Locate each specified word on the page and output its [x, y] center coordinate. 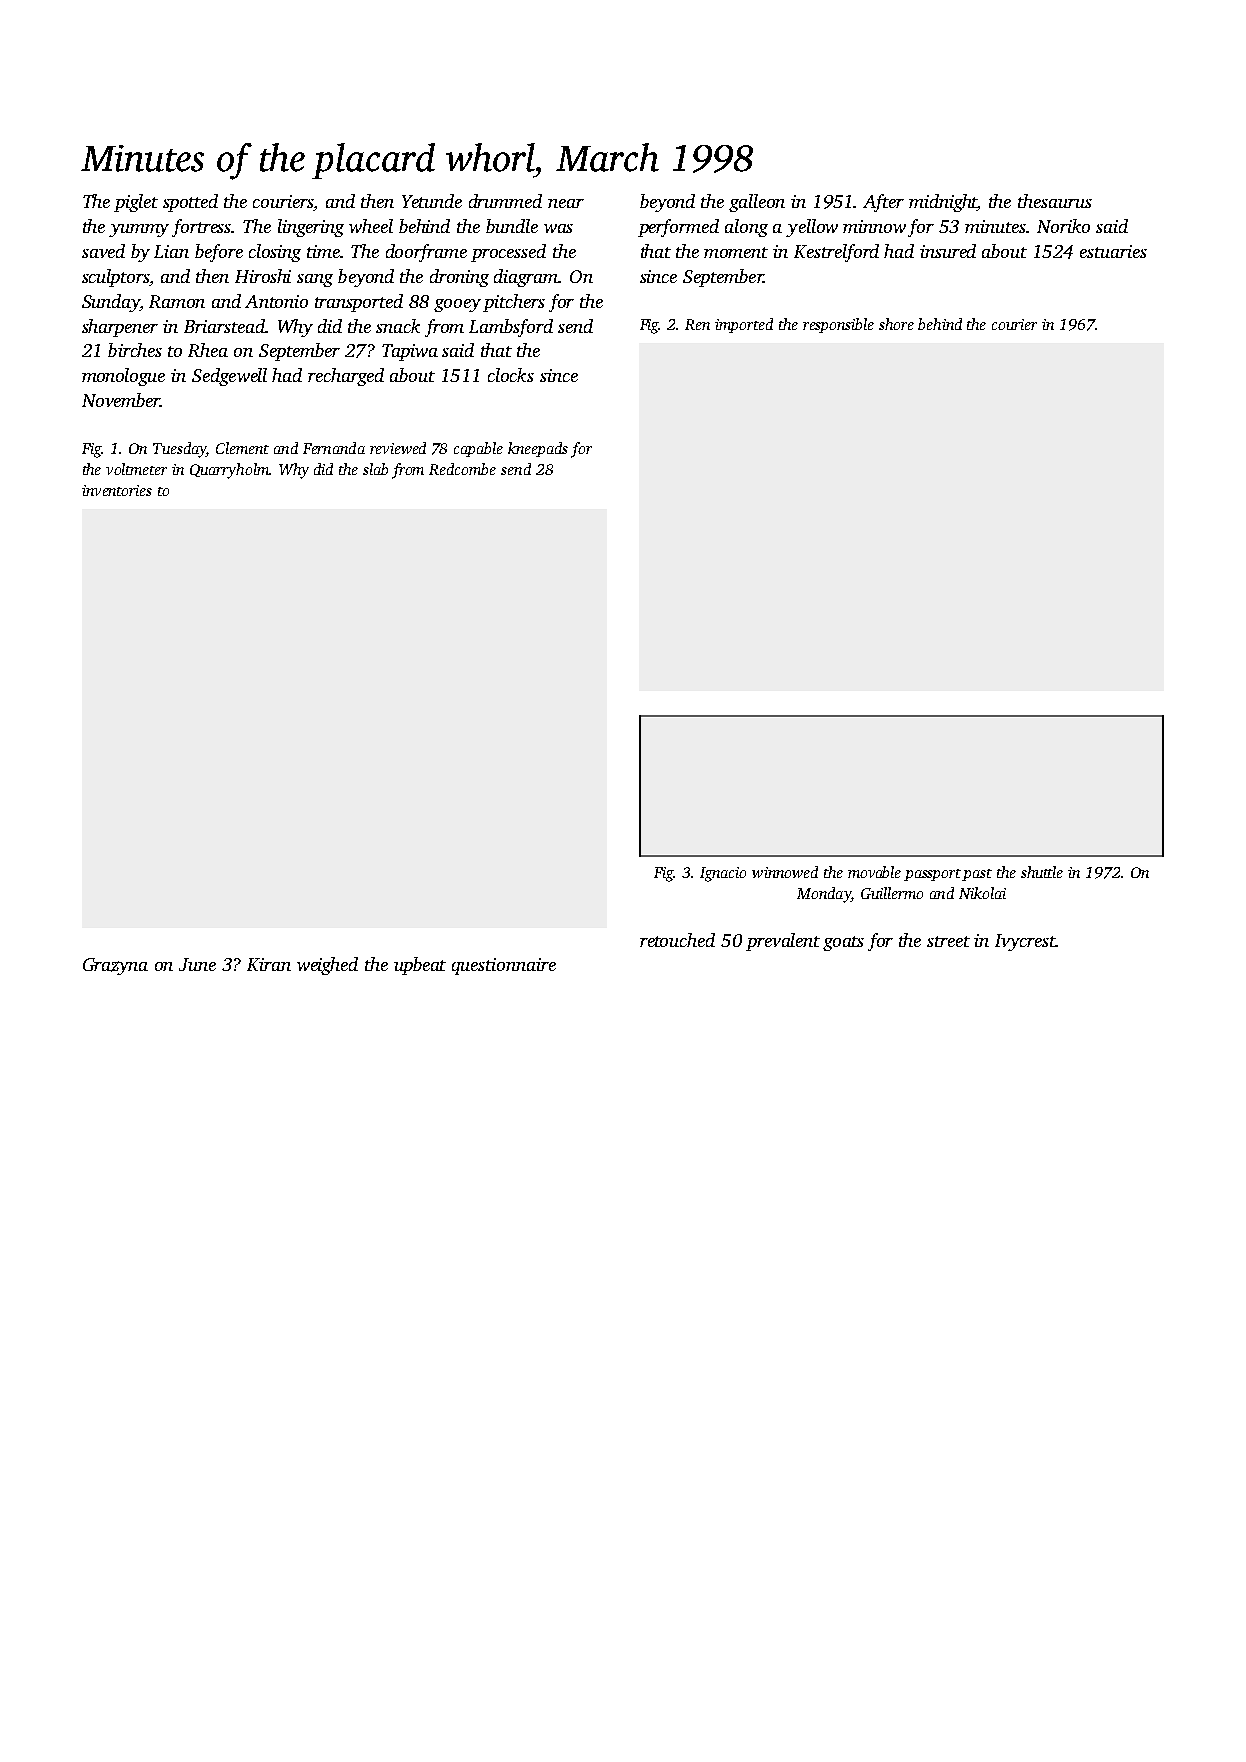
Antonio [276, 301]
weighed [327, 966]
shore [896, 324]
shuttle [1042, 872]
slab [375, 469]
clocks [511, 375]
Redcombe [462, 469]
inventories [117, 490]
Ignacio [723, 874]
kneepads [538, 449]
